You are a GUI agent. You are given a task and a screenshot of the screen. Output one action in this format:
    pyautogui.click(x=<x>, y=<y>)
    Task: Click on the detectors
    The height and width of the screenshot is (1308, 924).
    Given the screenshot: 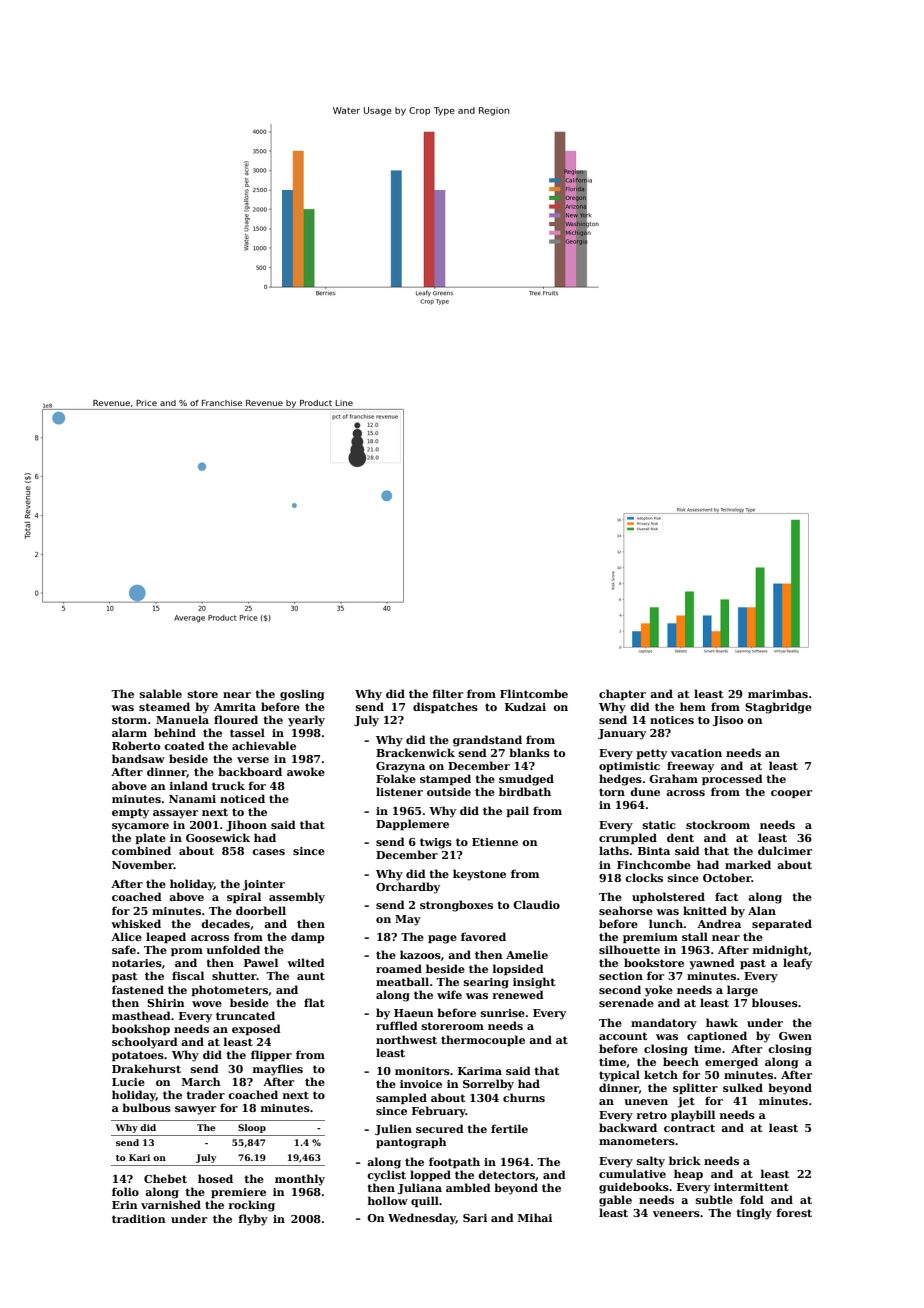 What is the action you would take?
    pyautogui.click(x=506, y=1174)
